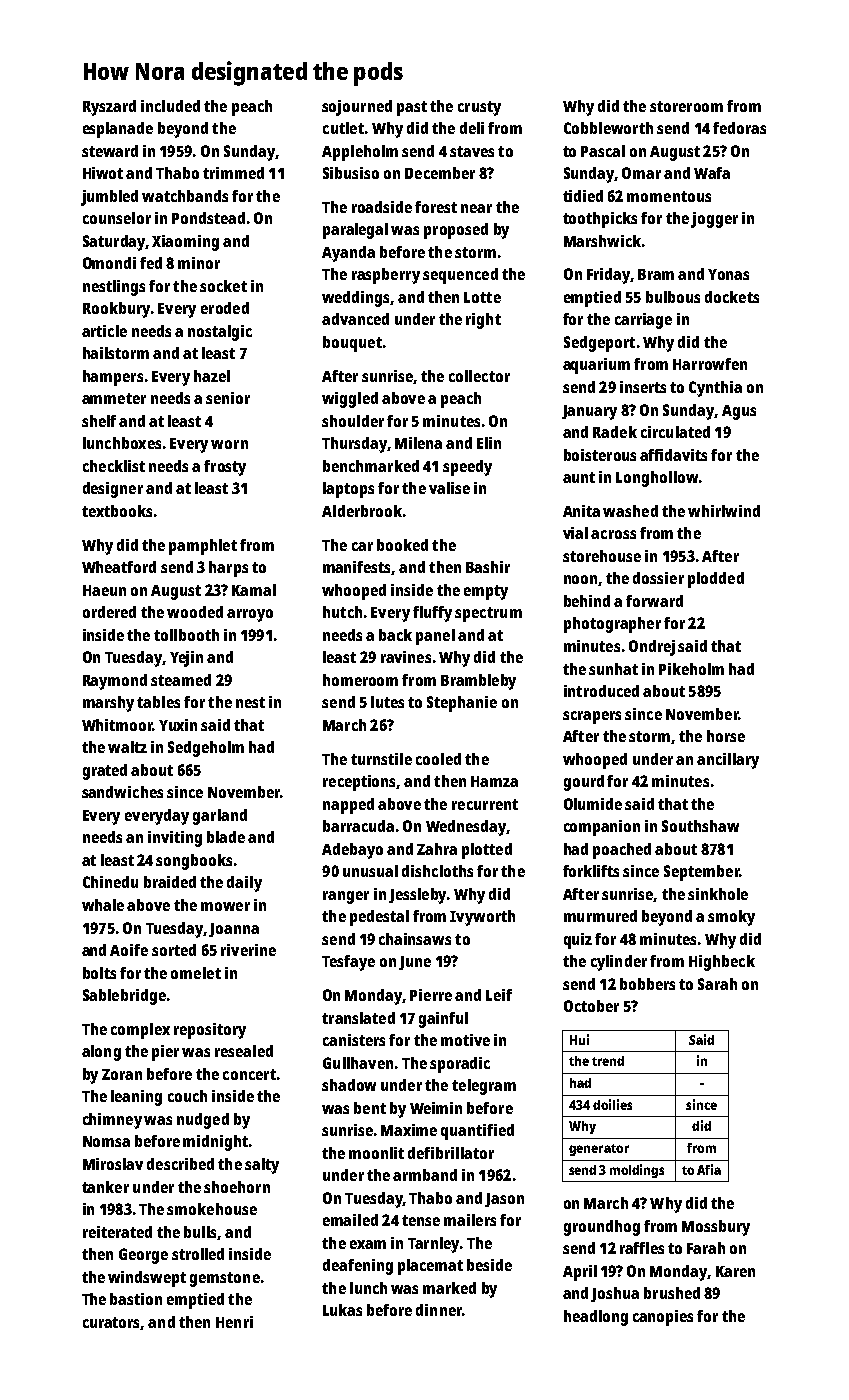  I want to click on gemstone, so click(225, 1279).
